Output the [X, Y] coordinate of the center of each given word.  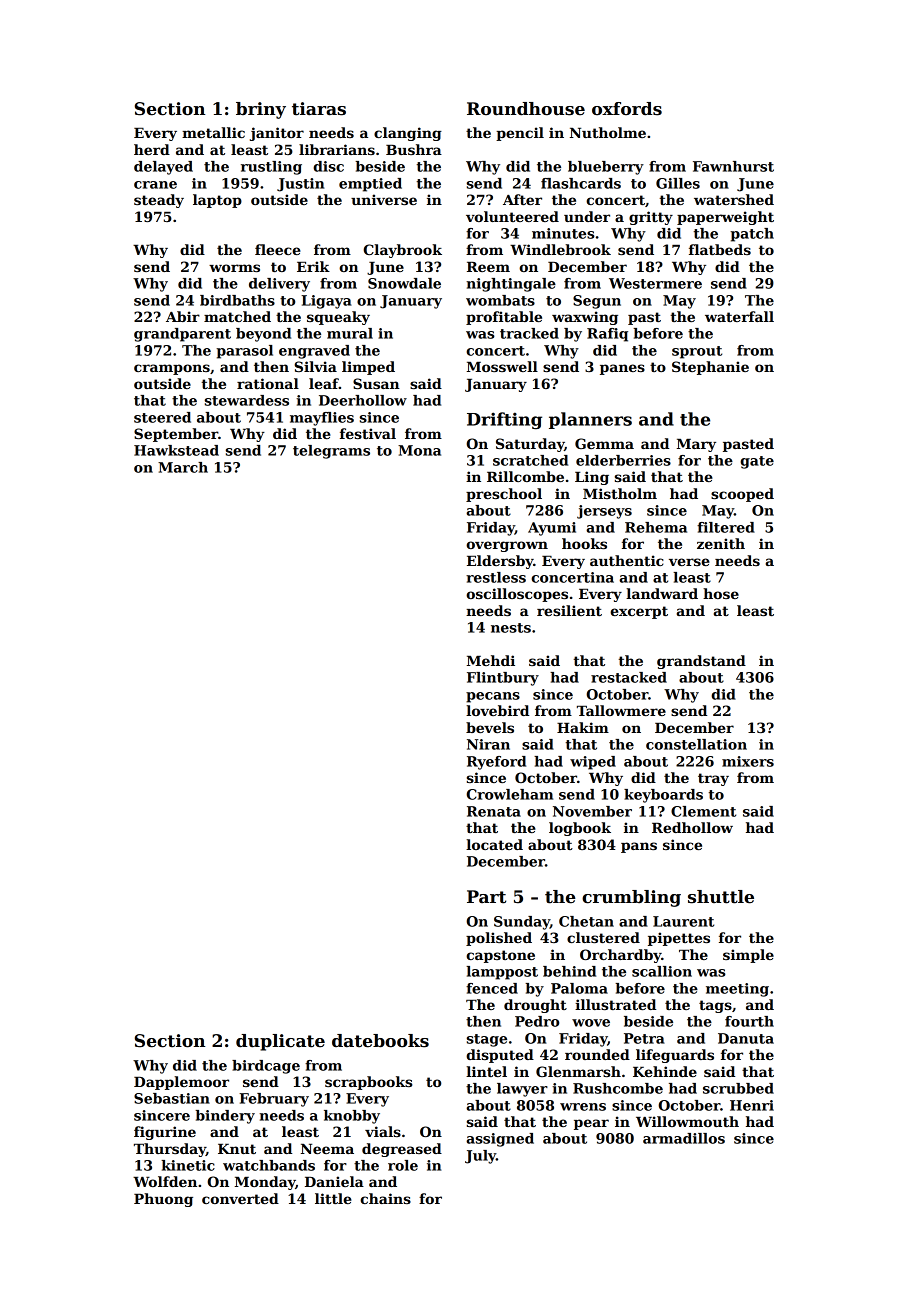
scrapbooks [368, 1083]
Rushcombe [618, 1088]
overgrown [507, 546]
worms [234, 268]
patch [752, 235]
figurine [165, 1133]
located [494, 844]
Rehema [656, 527]
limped [368, 368]
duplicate [280, 1042]
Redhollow [692, 827]
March [183, 467]
